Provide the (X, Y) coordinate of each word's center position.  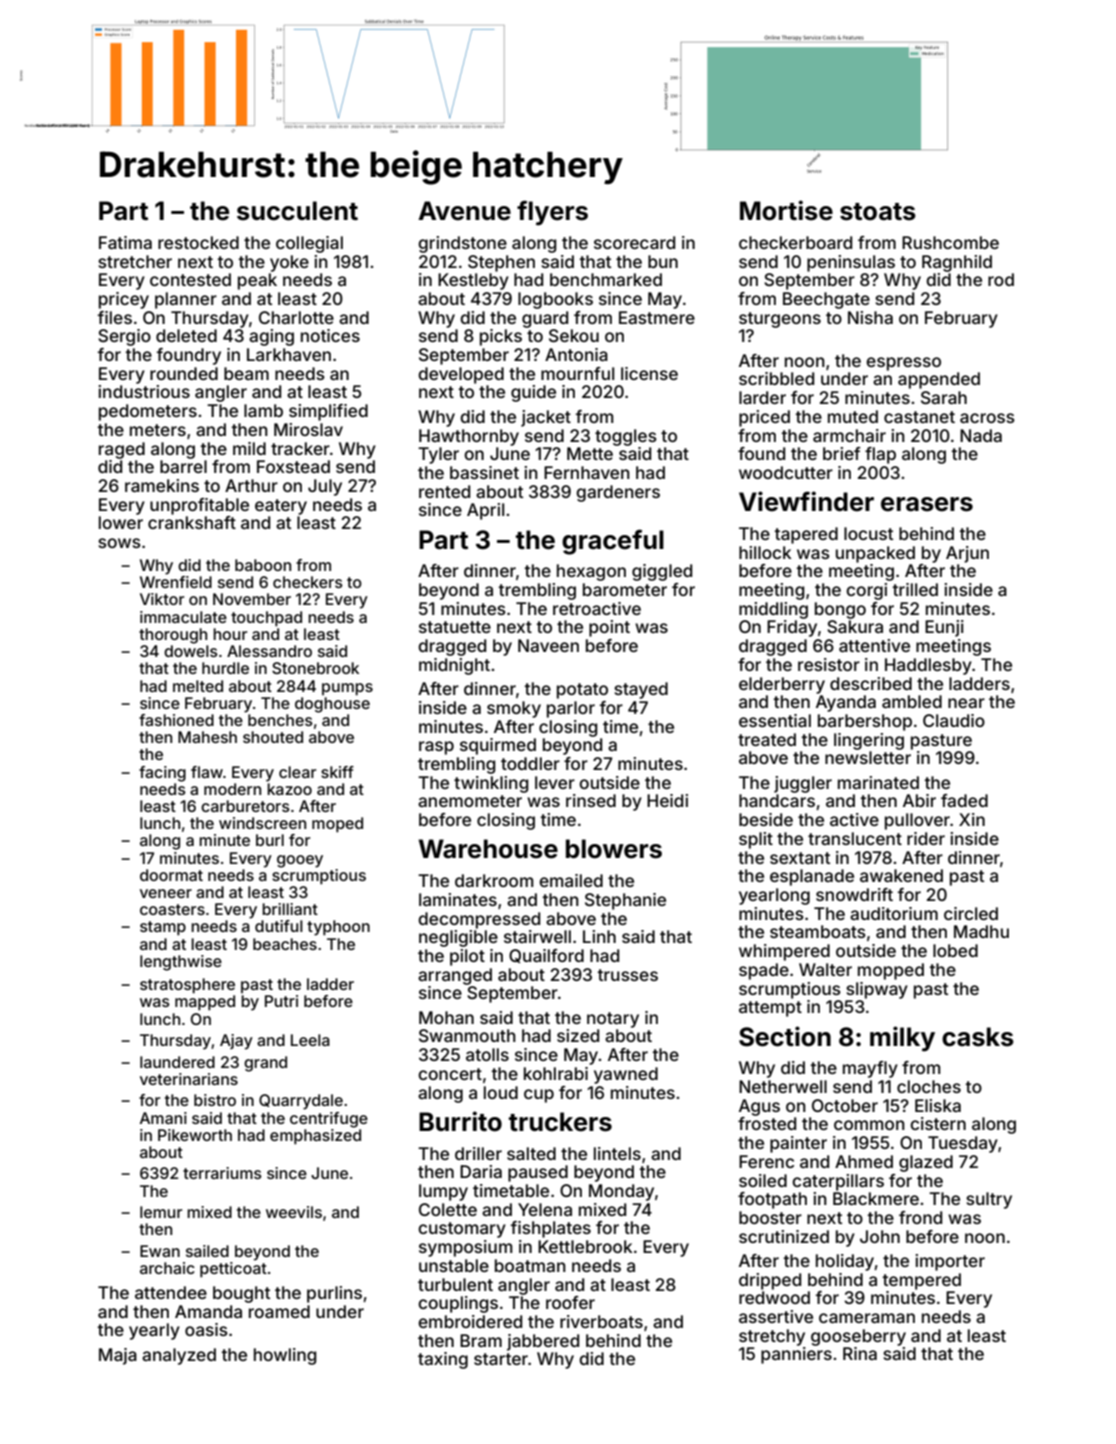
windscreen (262, 823)
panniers (796, 1355)
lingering (869, 741)
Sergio (124, 337)
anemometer (470, 801)
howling (285, 1356)
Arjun (967, 554)
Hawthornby (469, 437)
